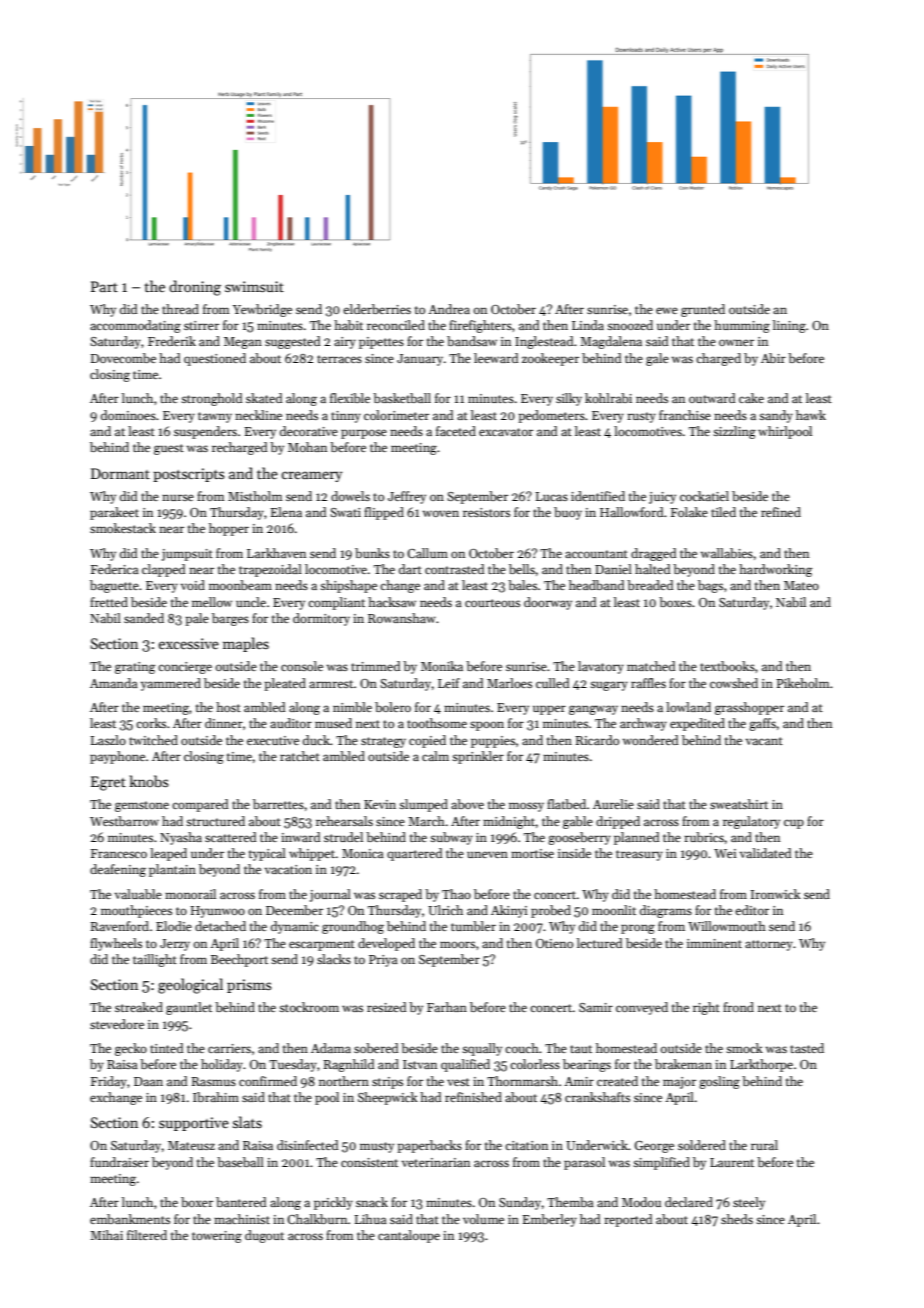 This document has height=1308, width=924. Describe the element at coordinates (195, 288) in the document. I see `droning` at that location.
